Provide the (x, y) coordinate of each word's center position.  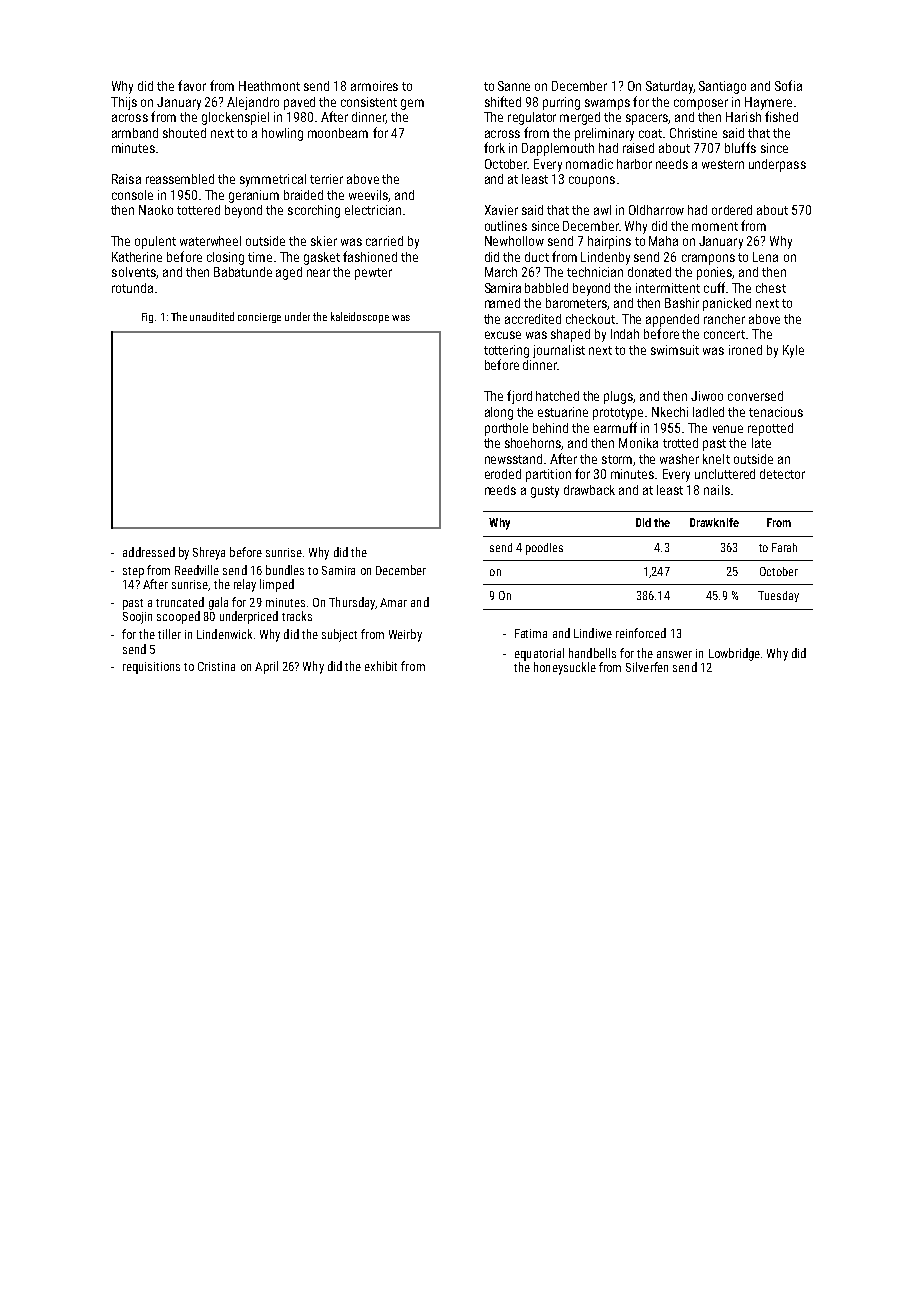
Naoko (156, 210)
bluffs (740, 147)
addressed (149, 552)
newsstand (513, 459)
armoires (374, 86)
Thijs (124, 103)
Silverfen (647, 667)
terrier (326, 179)
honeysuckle (565, 668)
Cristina (216, 666)
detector (782, 474)
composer (701, 104)
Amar (393, 602)
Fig (147, 318)
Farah (784, 547)
